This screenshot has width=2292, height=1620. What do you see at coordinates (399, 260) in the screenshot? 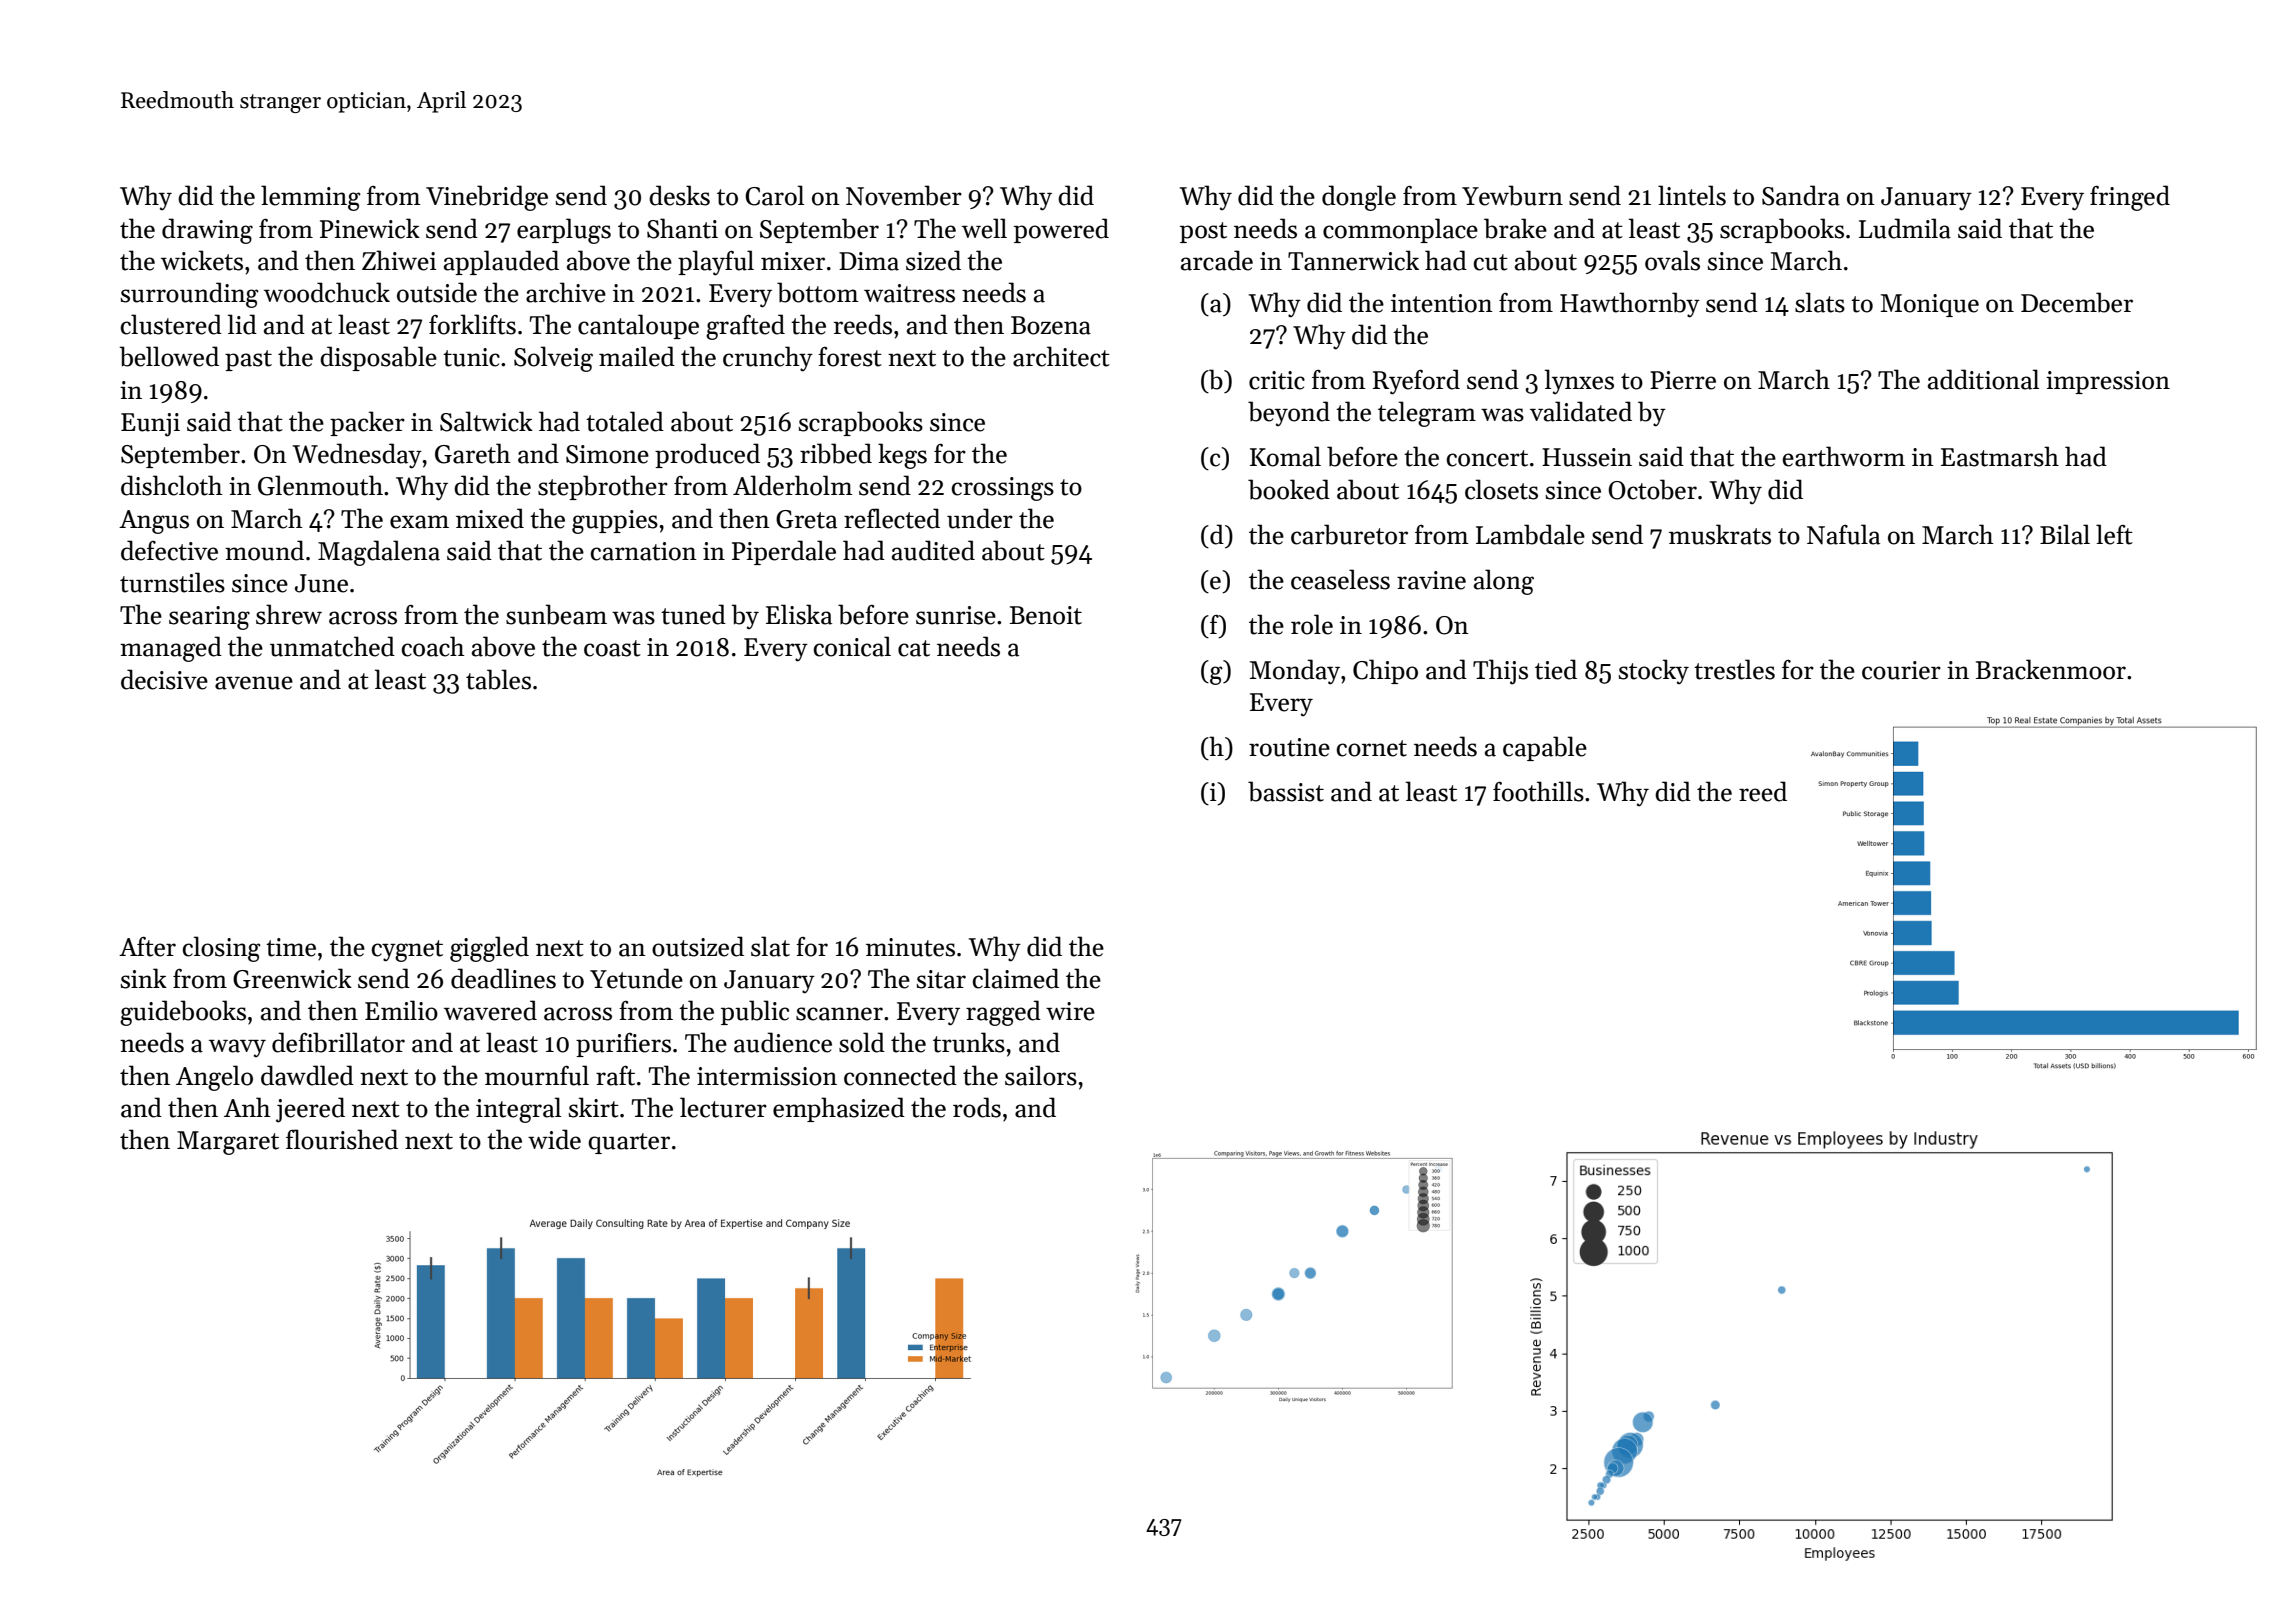
I see `Zhiwei` at bounding box center [399, 260].
